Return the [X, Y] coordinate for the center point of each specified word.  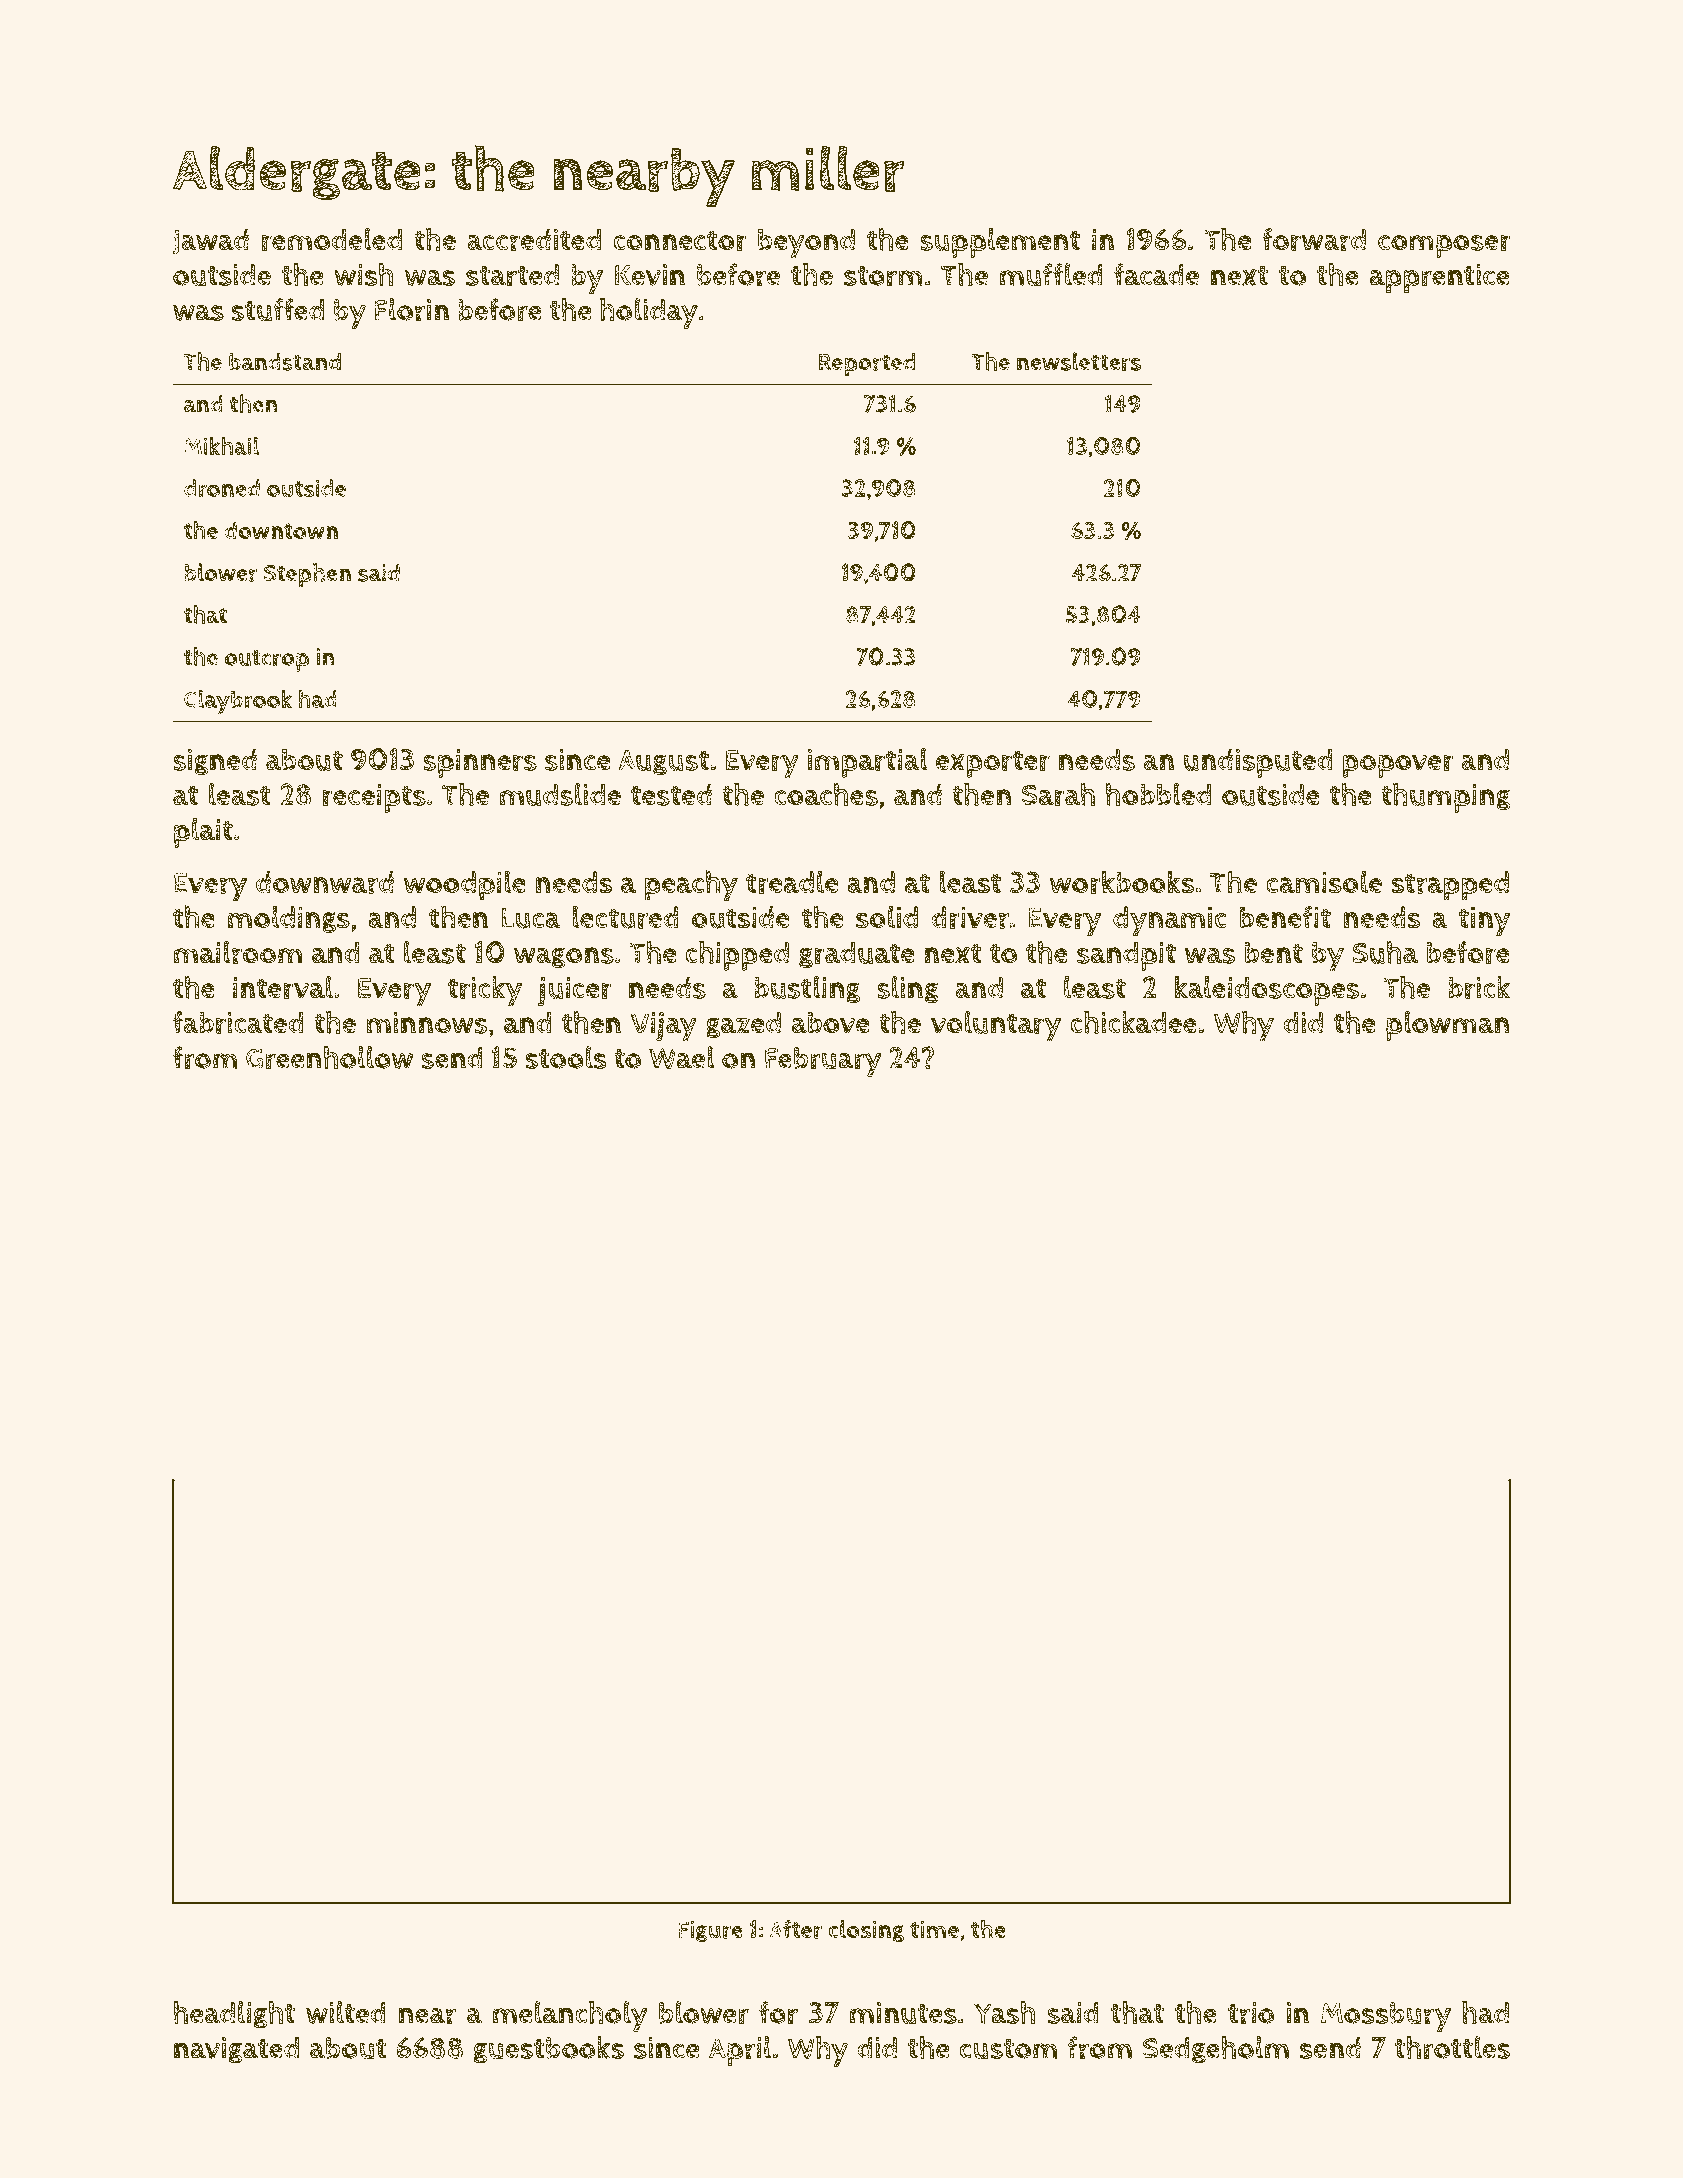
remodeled [332, 239]
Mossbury [1386, 2017]
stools [566, 1057]
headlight [234, 2015]
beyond [806, 243]
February [823, 1062]
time [934, 1929]
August [664, 762]
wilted [346, 2012]
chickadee [1134, 1022]
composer [1444, 246]
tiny [1485, 921]
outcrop [266, 661]
